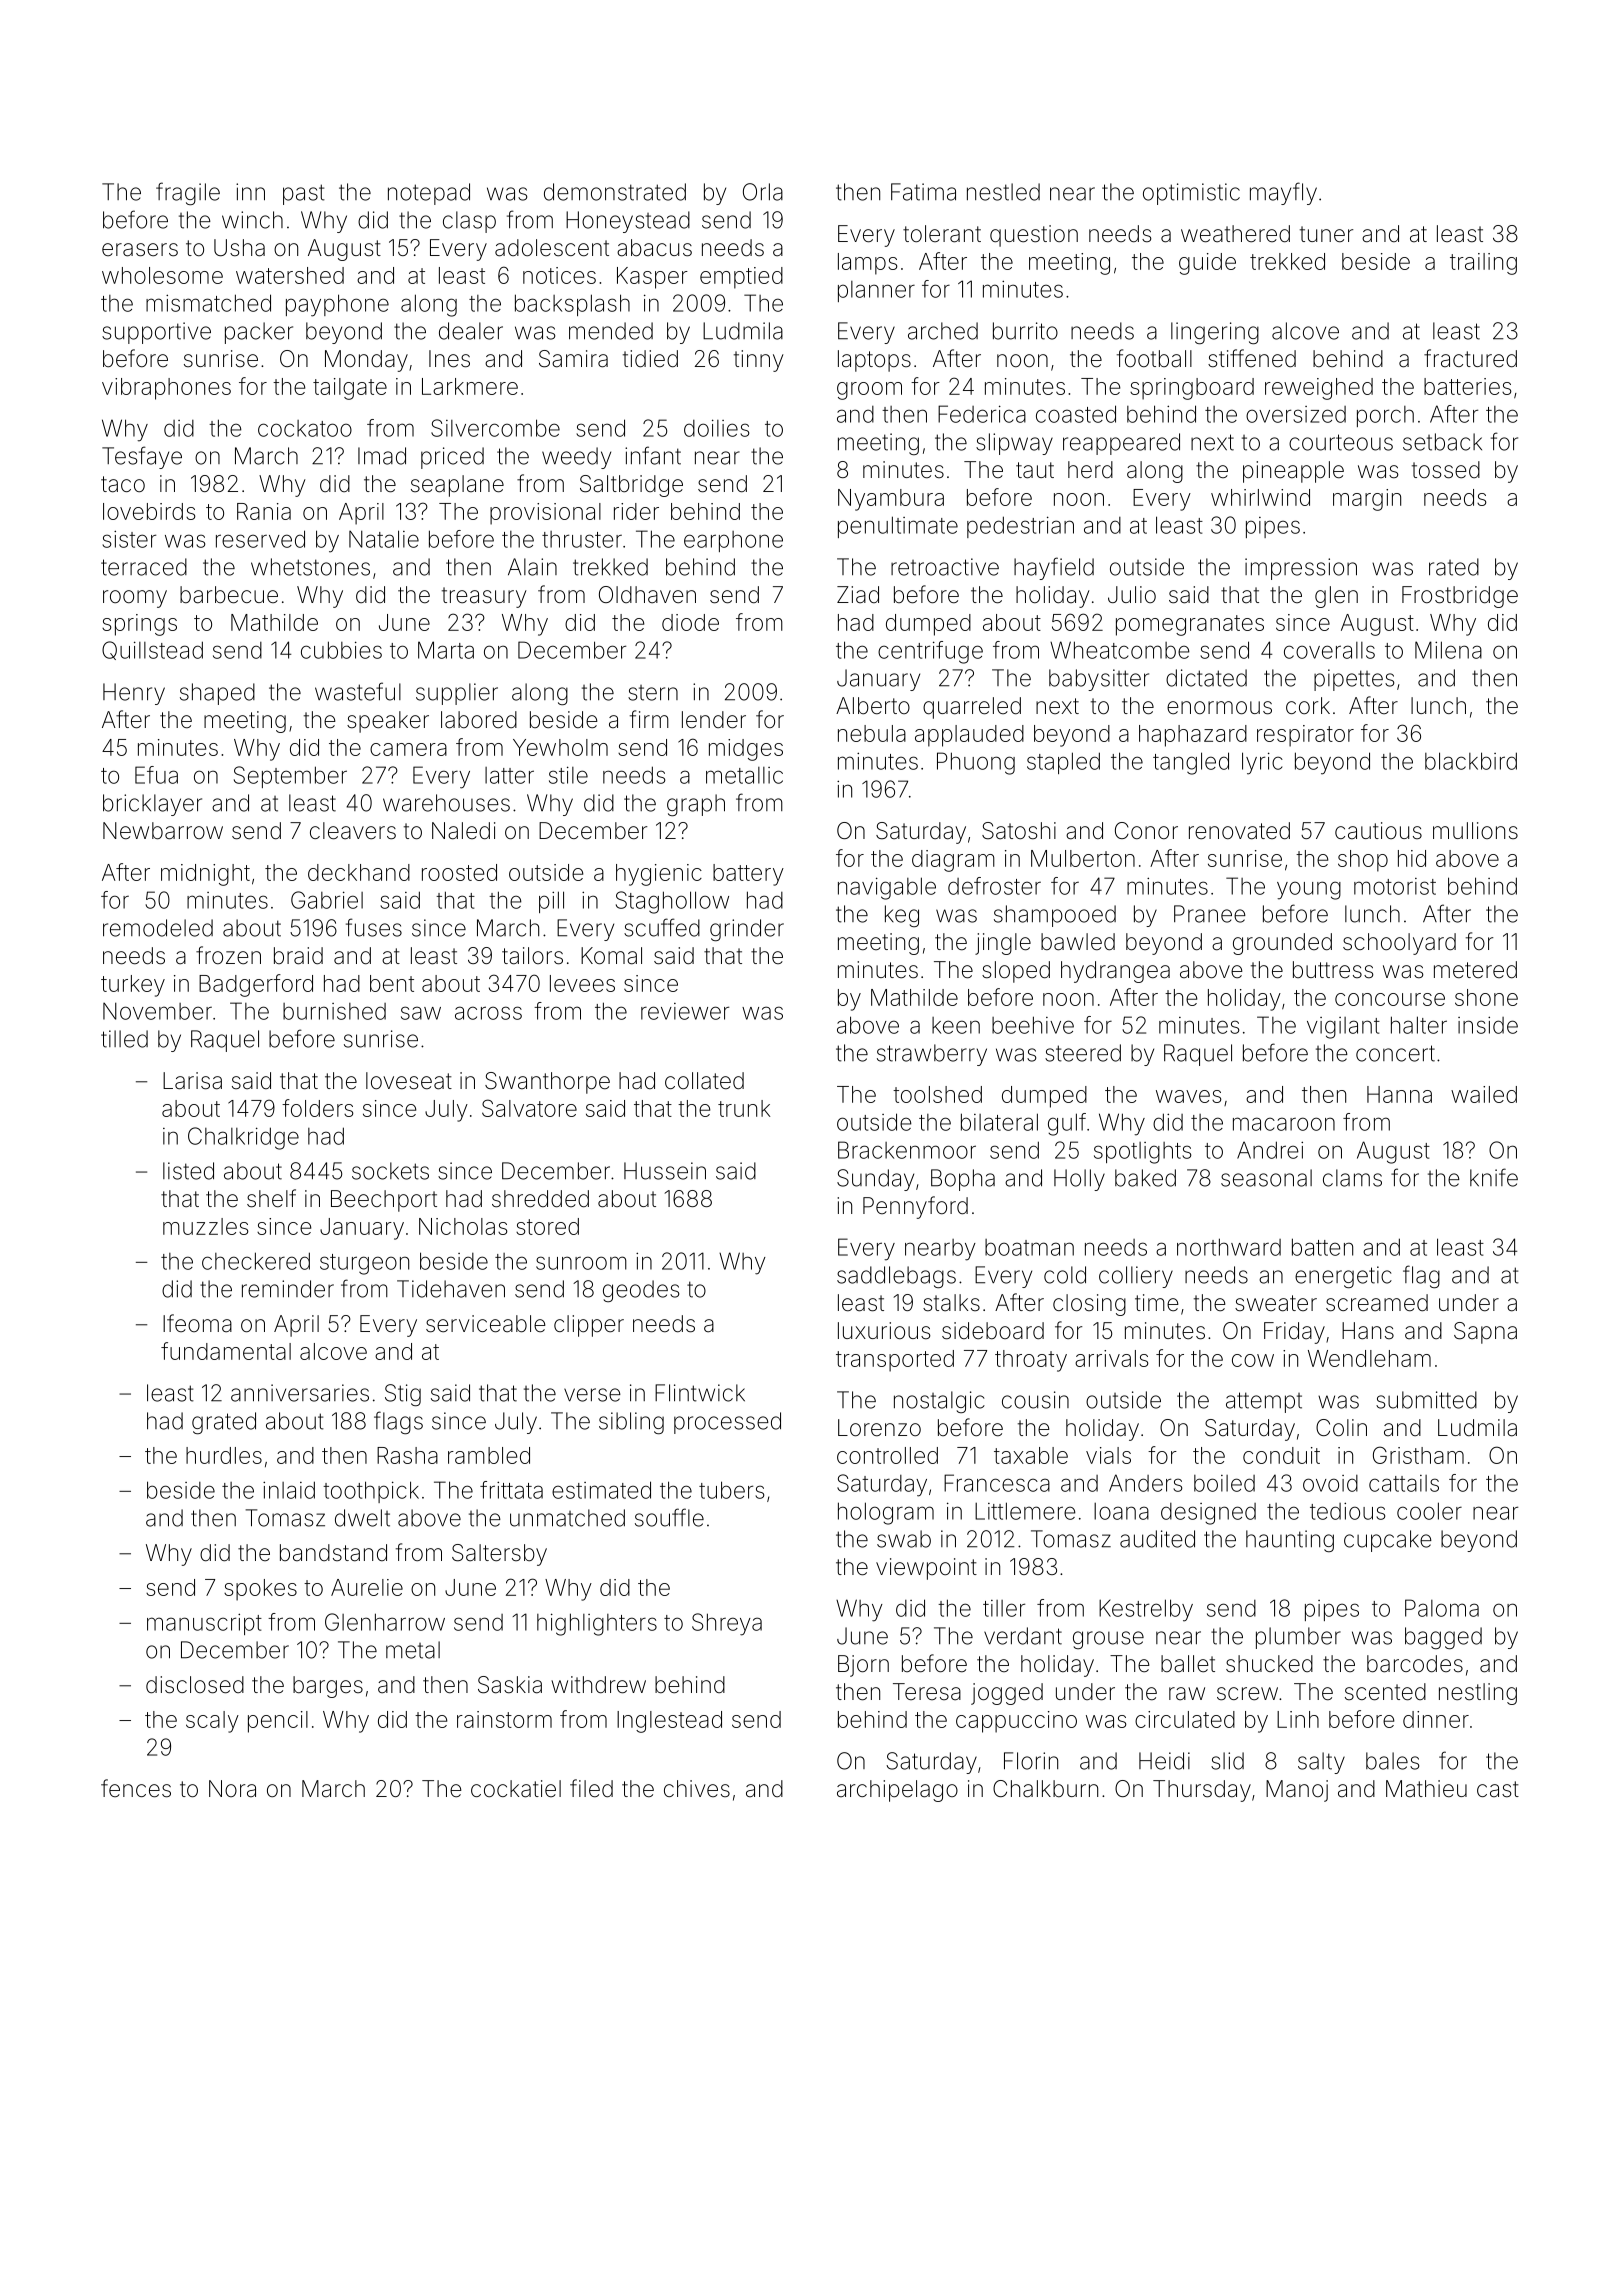 The height and width of the page is (2292, 1620). Describe the element at coordinates (463, 1226) in the page. I see `Nicholas` at that location.
